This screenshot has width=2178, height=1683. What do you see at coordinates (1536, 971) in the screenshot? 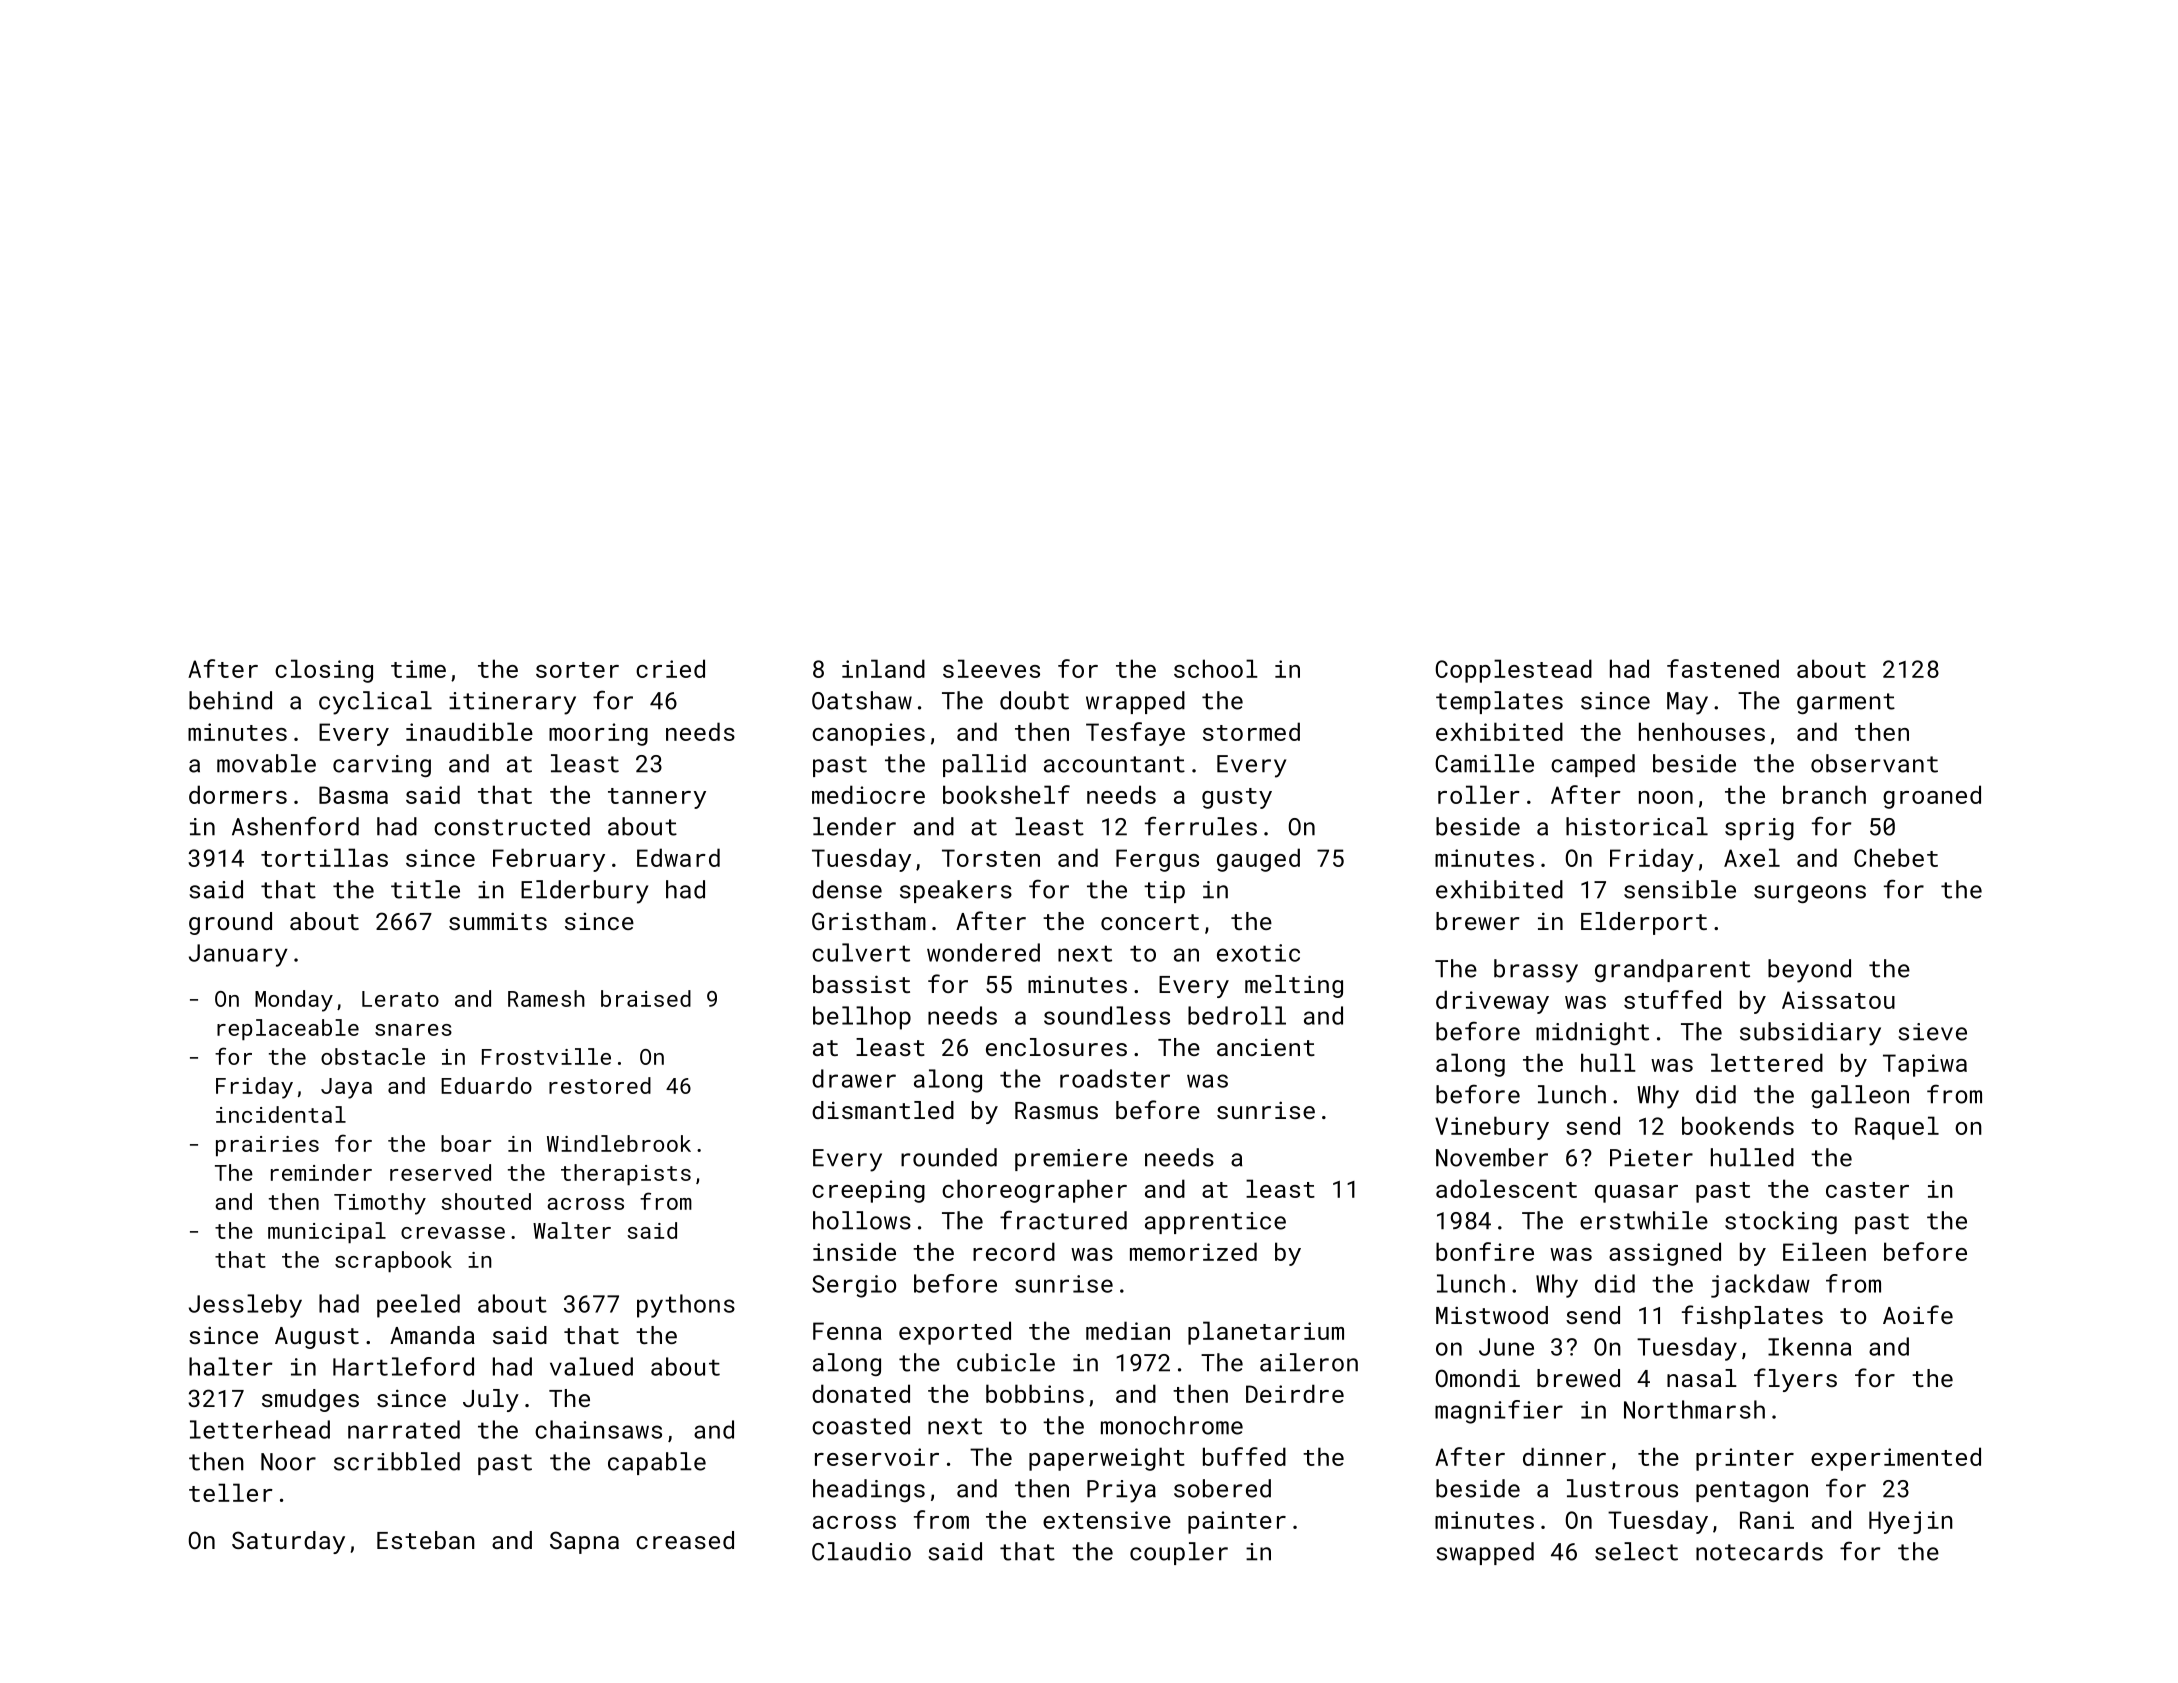
I see `brassy` at bounding box center [1536, 971].
